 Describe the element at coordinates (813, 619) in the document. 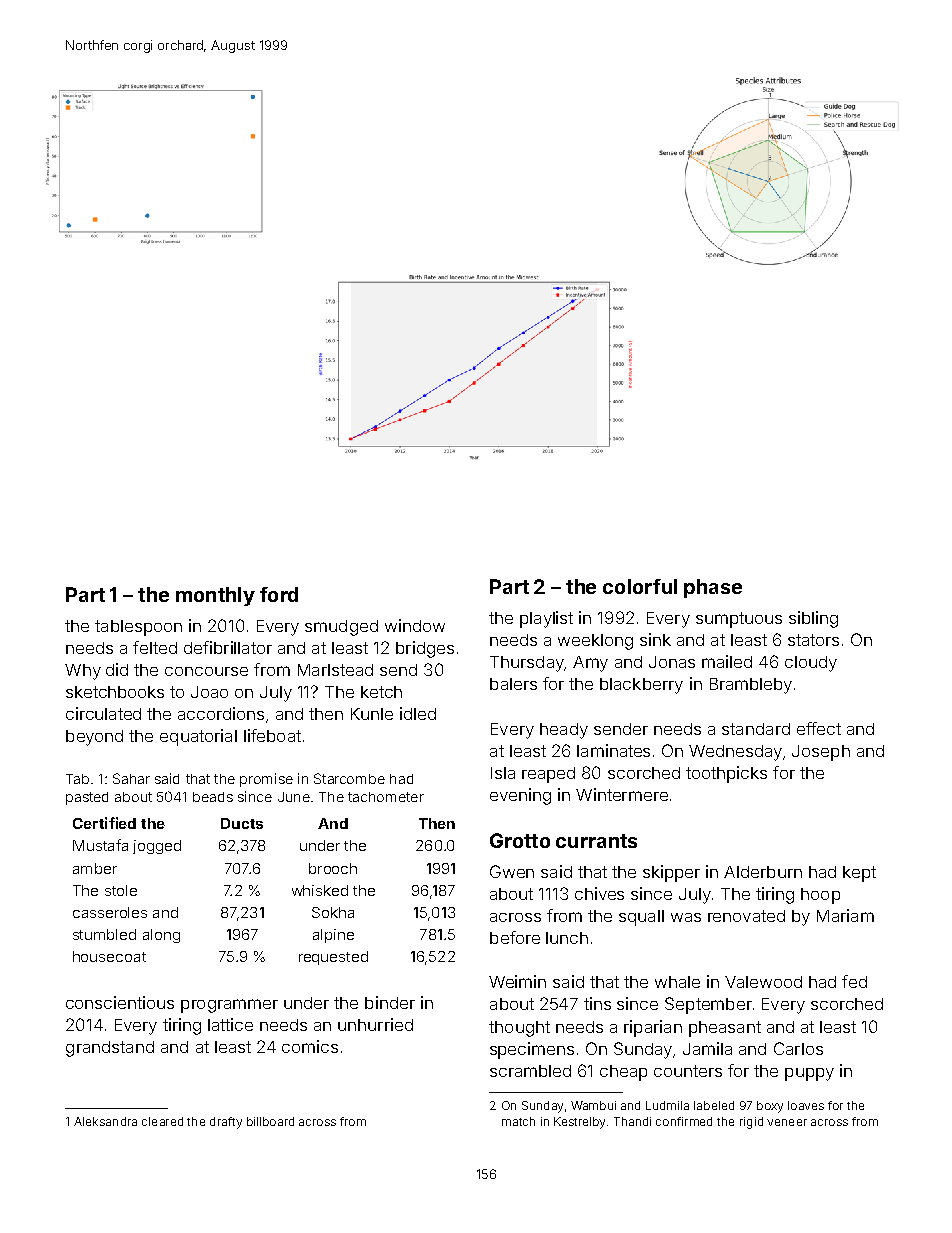

I see `sibling` at that location.
